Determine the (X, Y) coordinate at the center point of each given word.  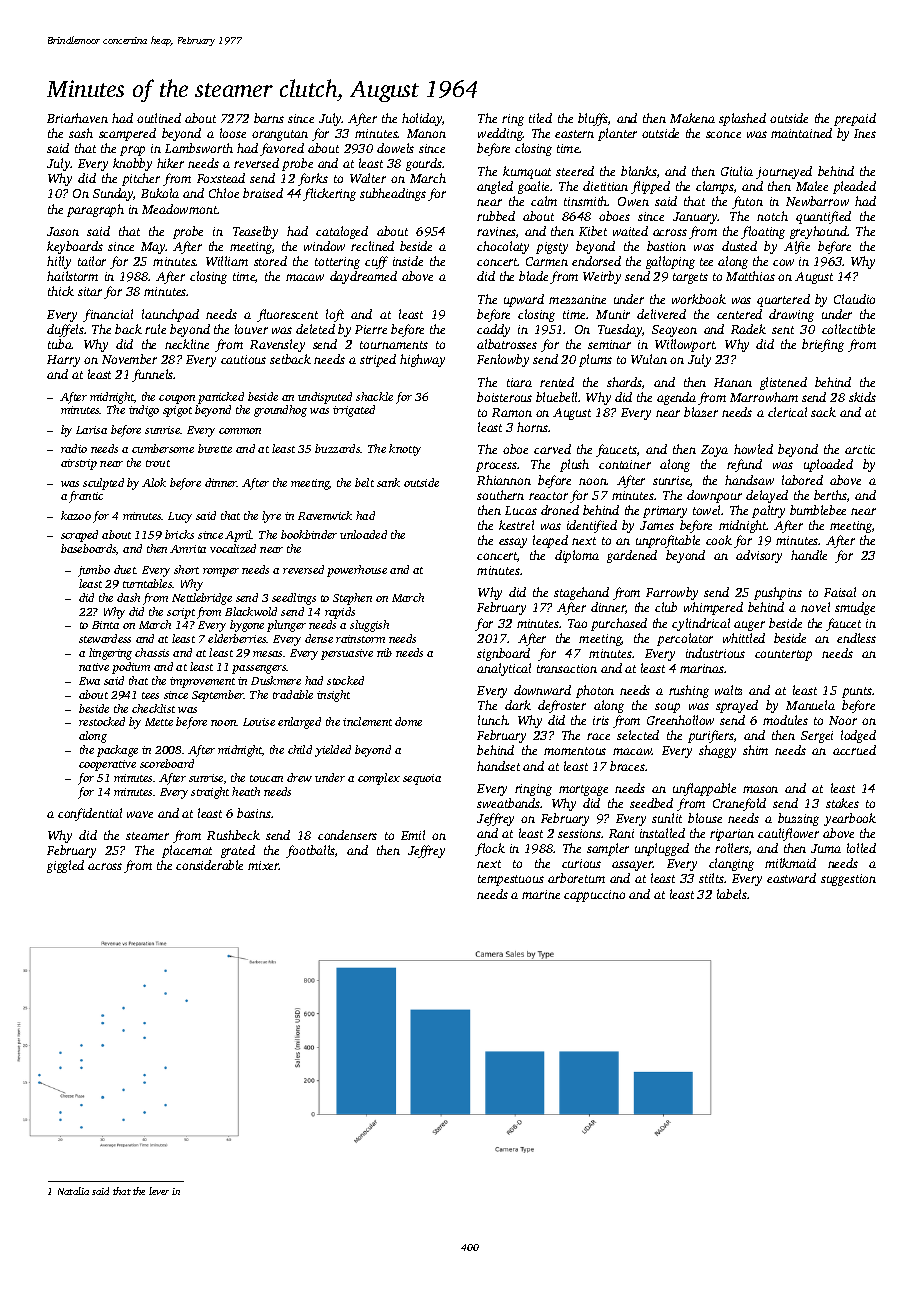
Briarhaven (77, 118)
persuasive (347, 654)
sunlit (667, 818)
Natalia (73, 1191)
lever (159, 1191)
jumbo (94, 571)
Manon (426, 133)
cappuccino (594, 896)
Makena (692, 118)
